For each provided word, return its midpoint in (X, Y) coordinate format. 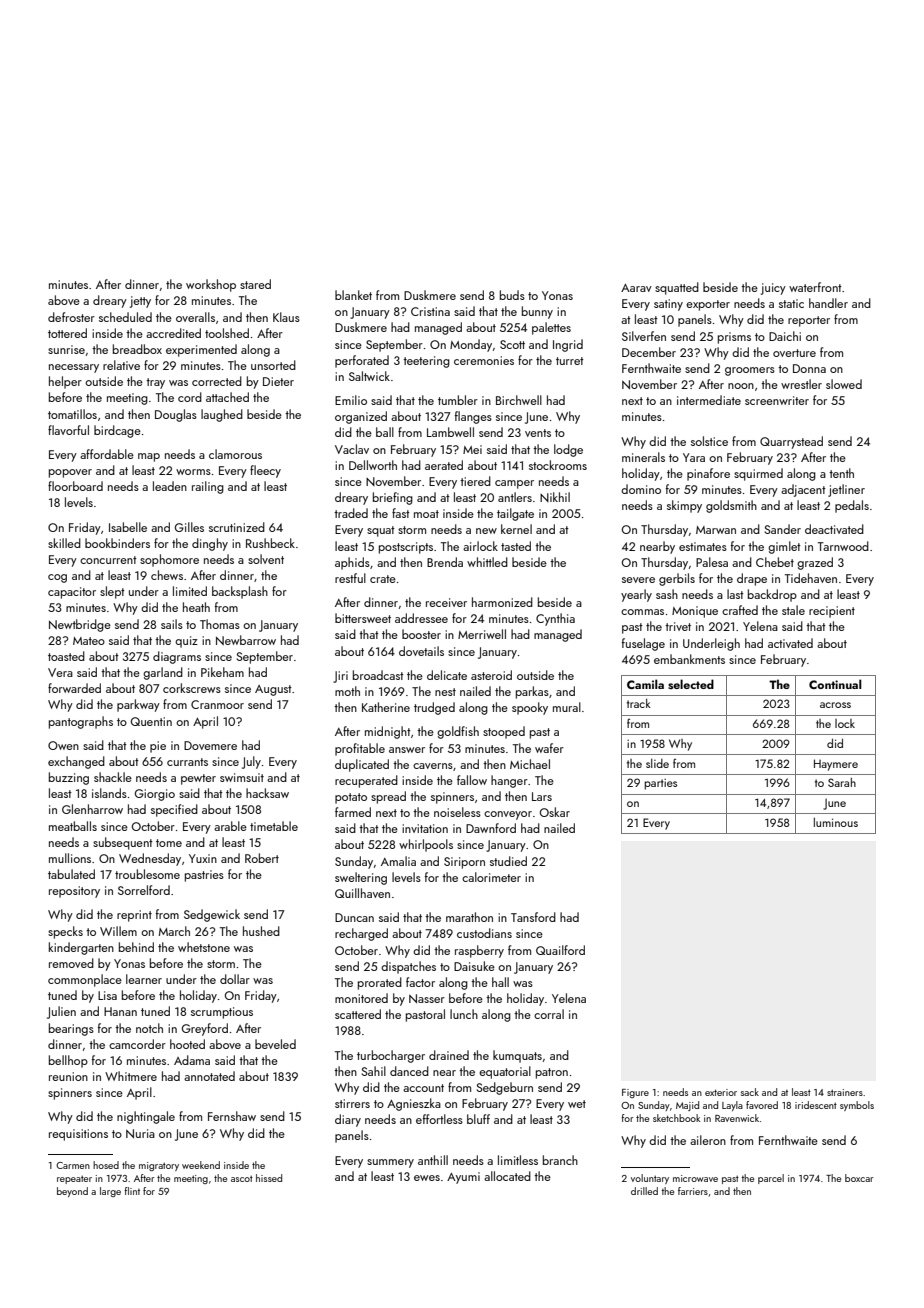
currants (187, 762)
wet (577, 1104)
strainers (845, 1092)
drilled (644, 1191)
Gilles (189, 527)
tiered (475, 481)
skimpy (684, 506)
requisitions (78, 1135)
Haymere (836, 765)
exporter (708, 305)
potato (351, 798)
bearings (71, 1029)
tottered (67, 333)
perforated (362, 361)
